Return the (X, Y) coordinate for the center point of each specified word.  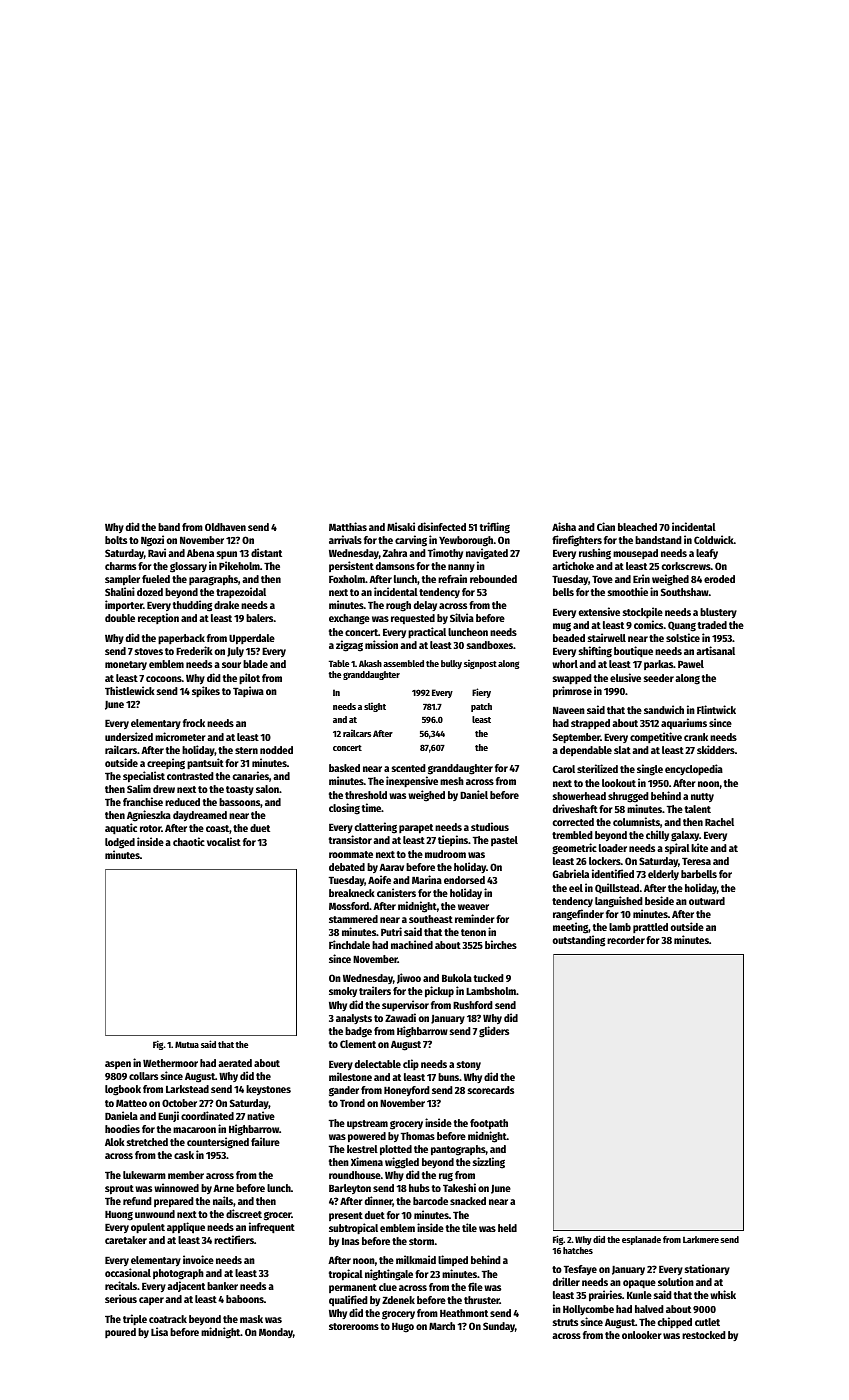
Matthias (348, 526)
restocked (704, 1335)
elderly (663, 875)
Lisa (159, 1331)
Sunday (499, 1327)
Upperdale (252, 639)
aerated (235, 1063)
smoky (343, 992)
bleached (637, 527)
